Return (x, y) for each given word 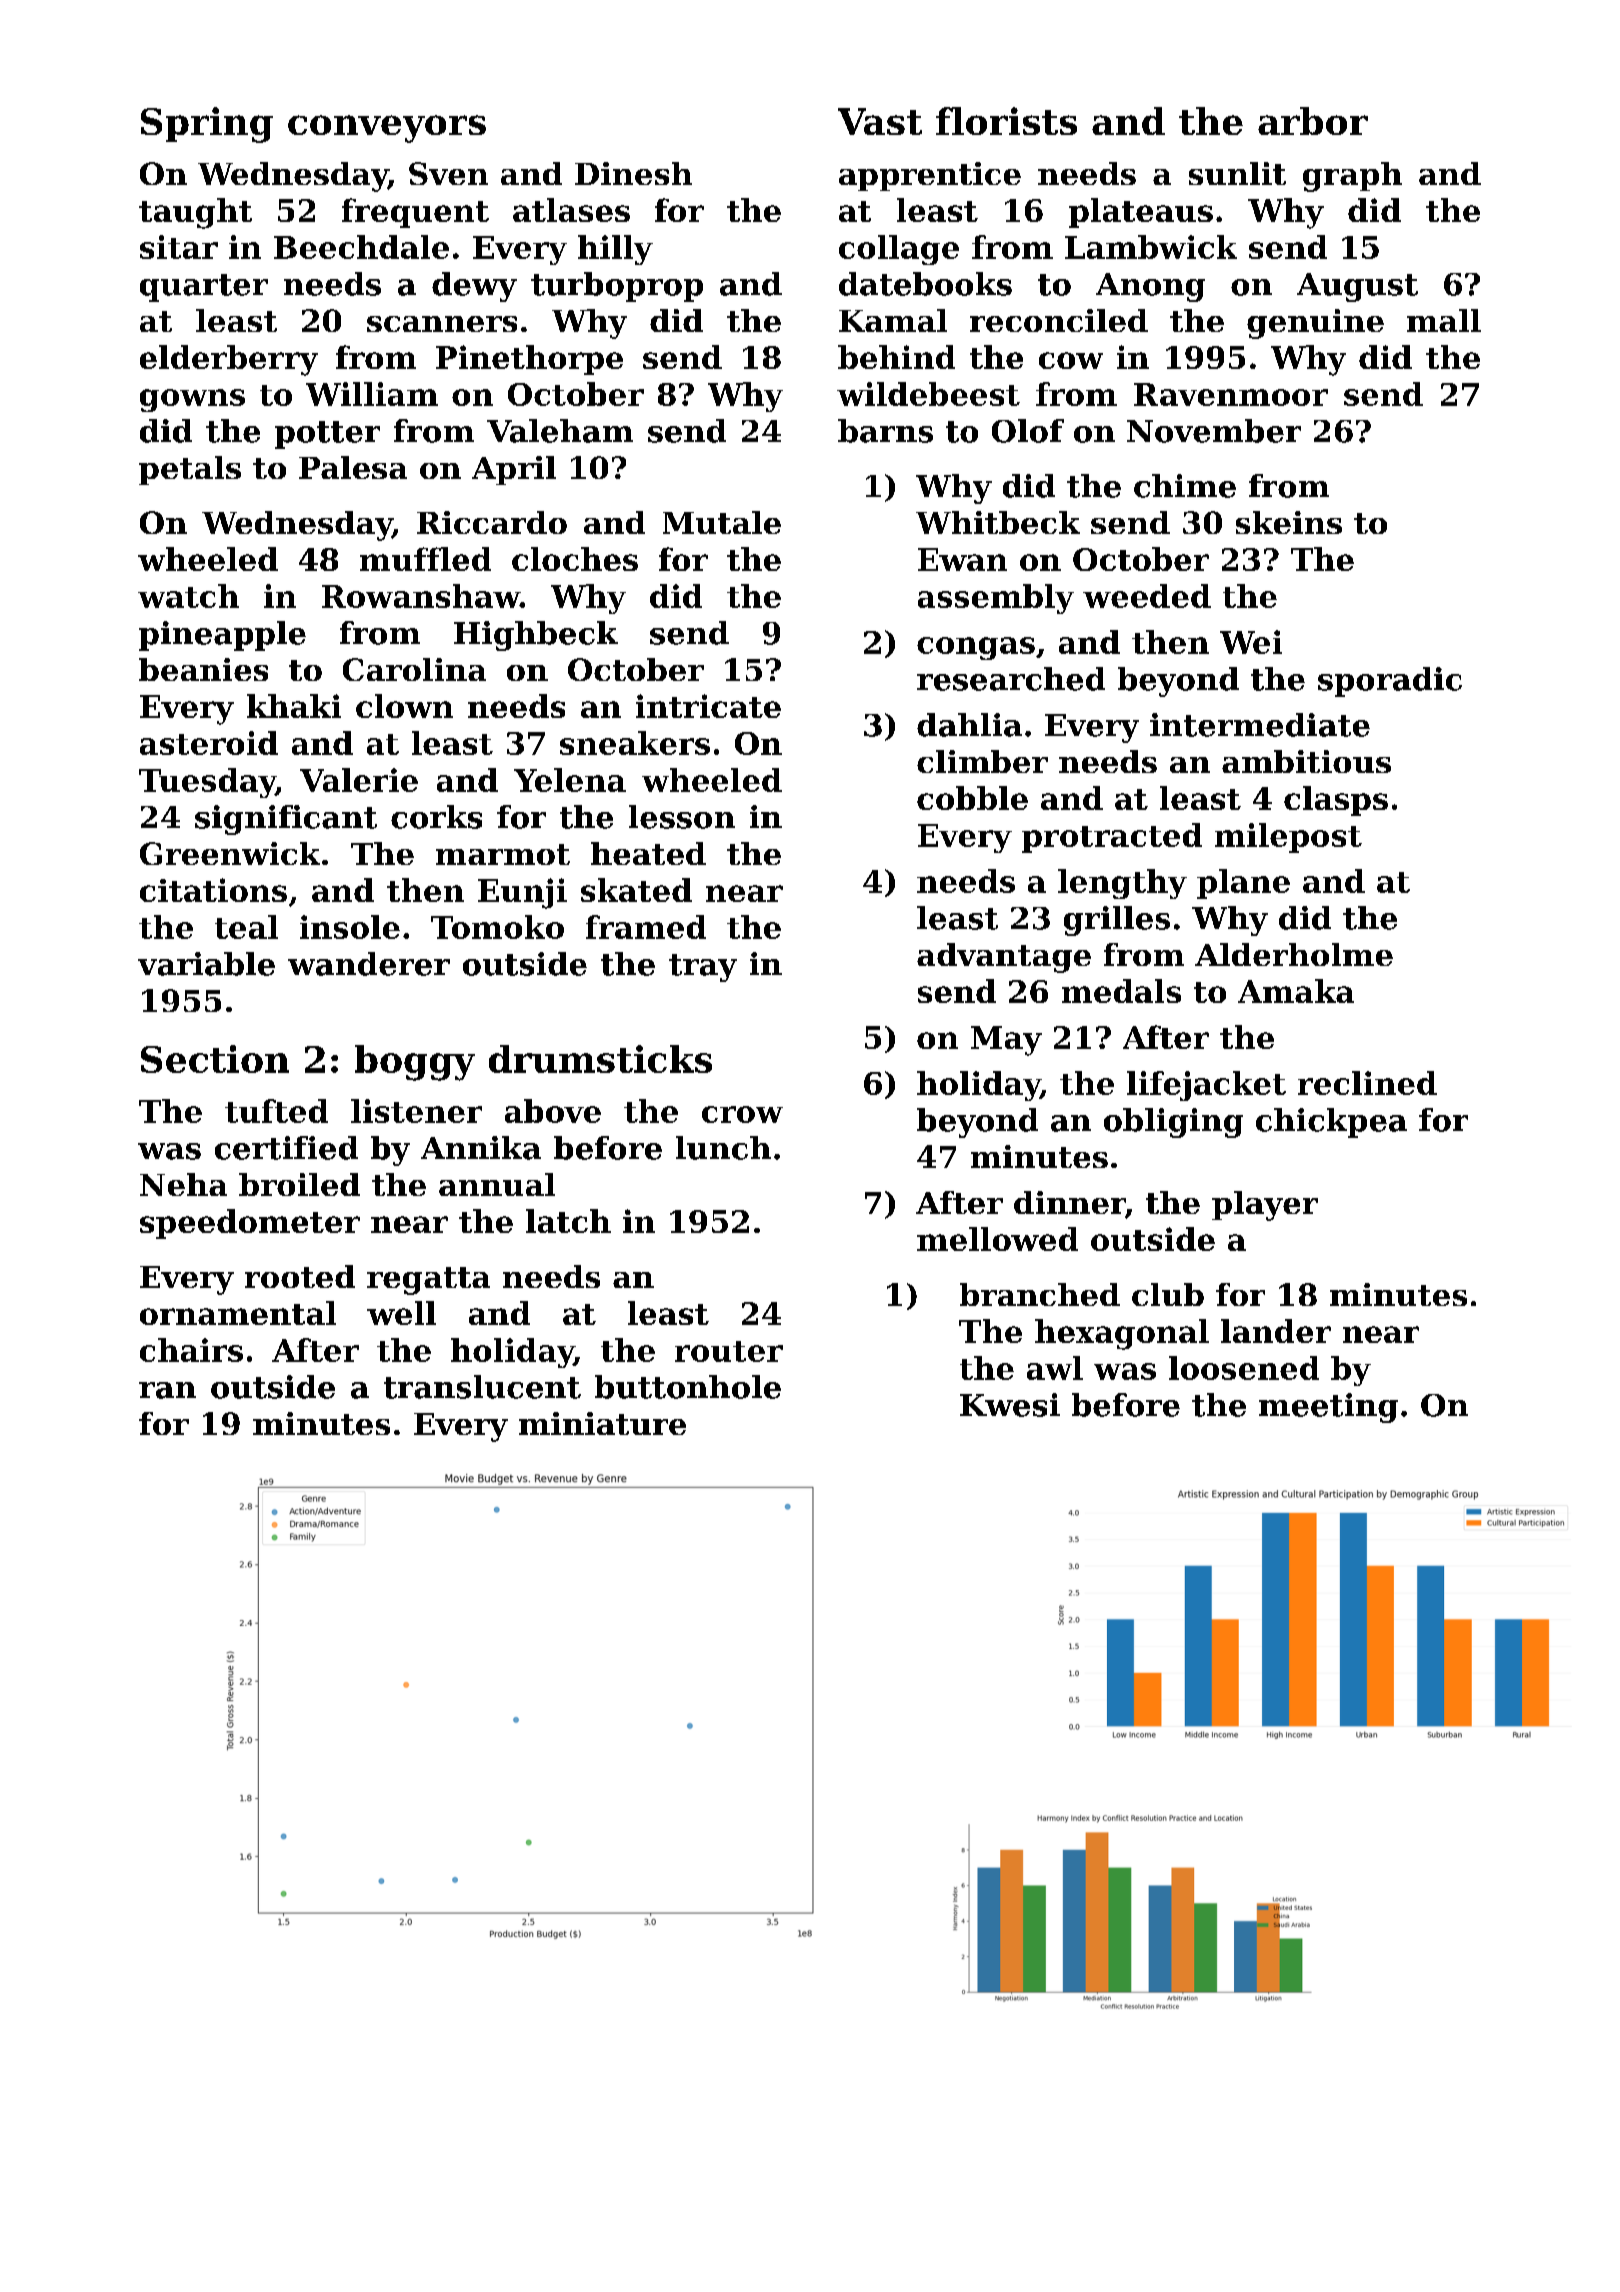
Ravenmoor (1231, 394)
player (1265, 1206)
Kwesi (1010, 1405)
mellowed (997, 1239)
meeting (1328, 1408)
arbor (1313, 121)
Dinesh (633, 173)
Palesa (353, 467)
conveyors (387, 129)
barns (885, 431)
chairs (191, 1350)
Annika (481, 1148)
